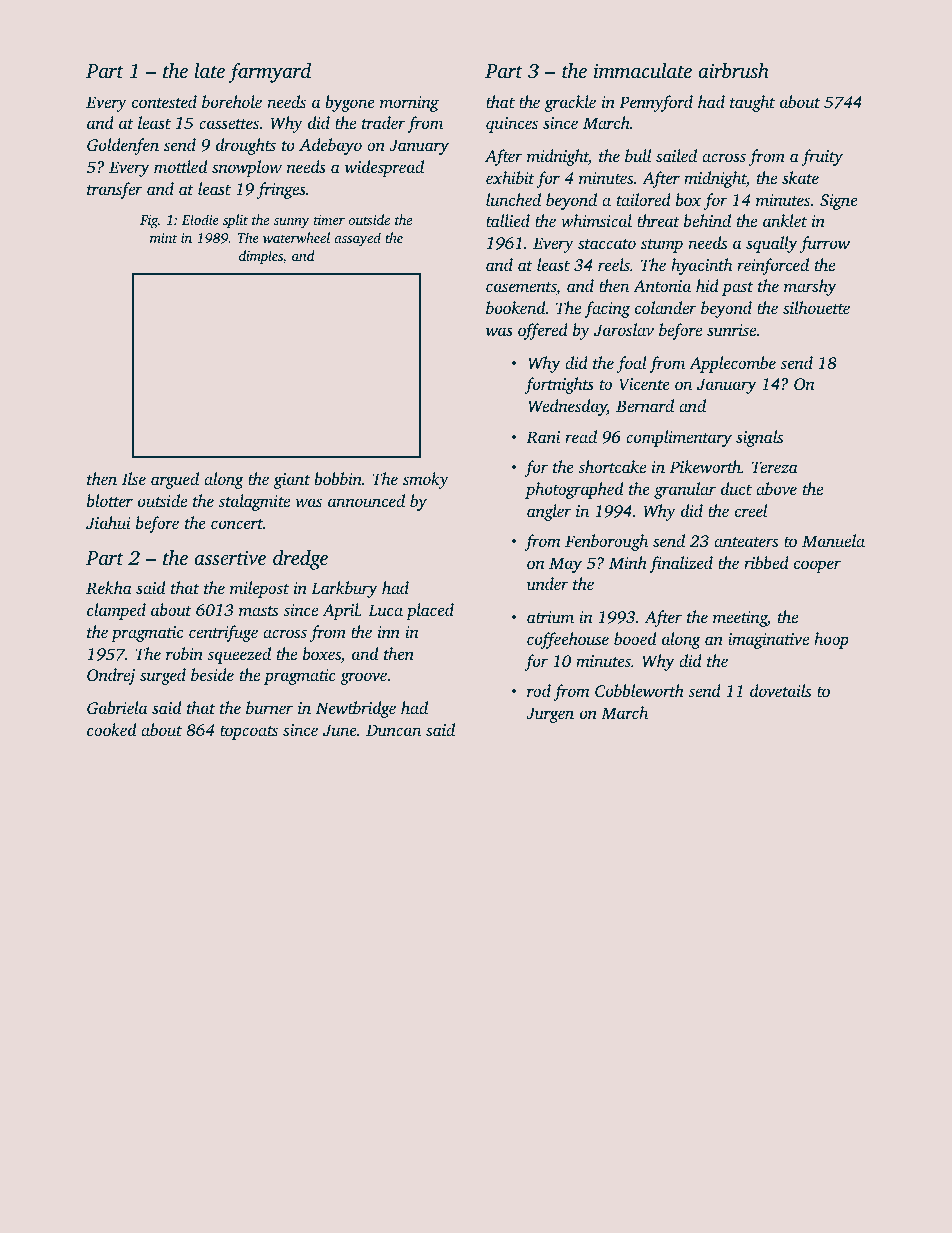  What do you see at coordinates (731, 330) in the screenshot?
I see `sunrise` at bounding box center [731, 330].
